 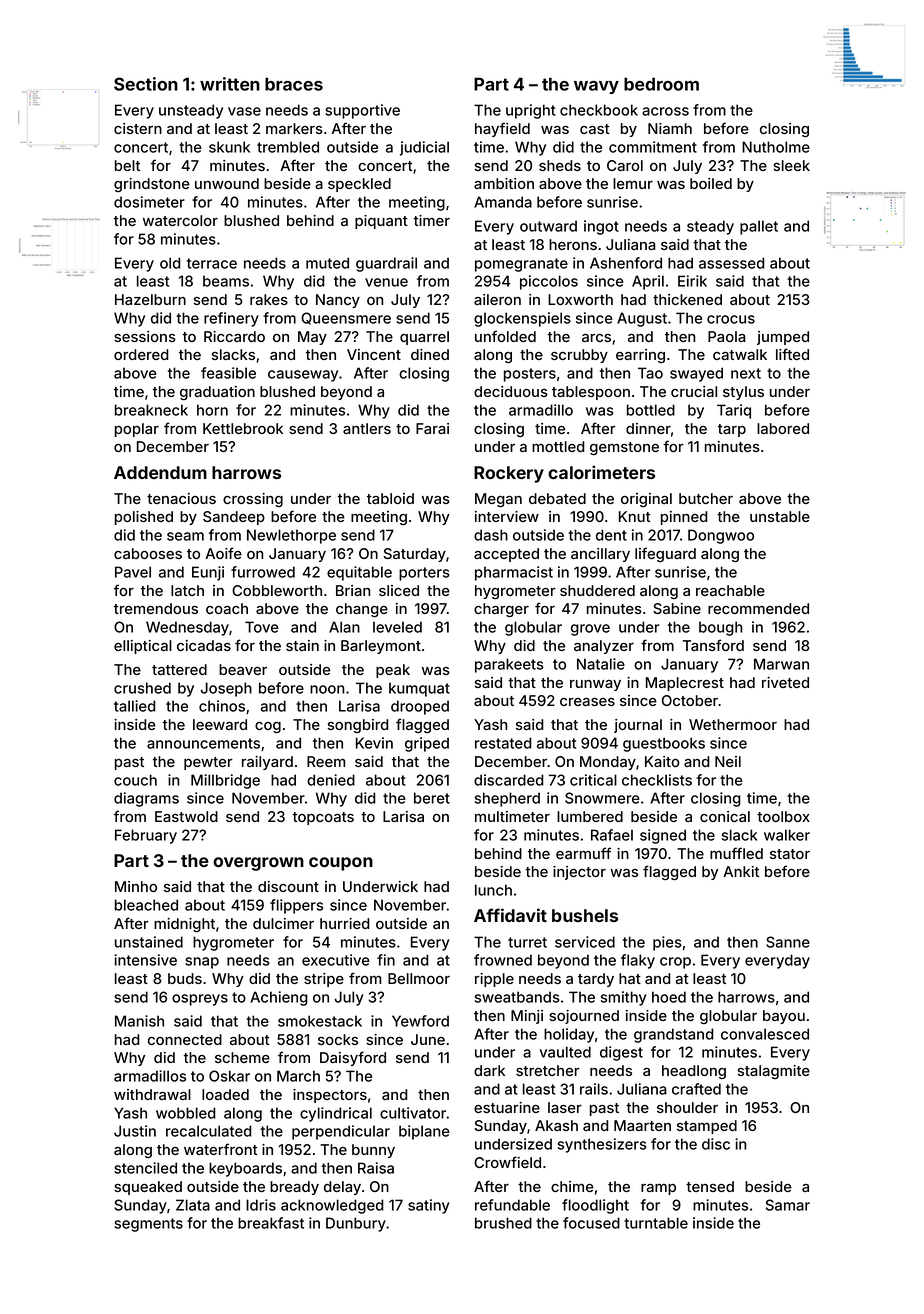 What do you see at coordinates (338, 301) in the screenshot?
I see `Nancy` at bounding box center [338, 301].
